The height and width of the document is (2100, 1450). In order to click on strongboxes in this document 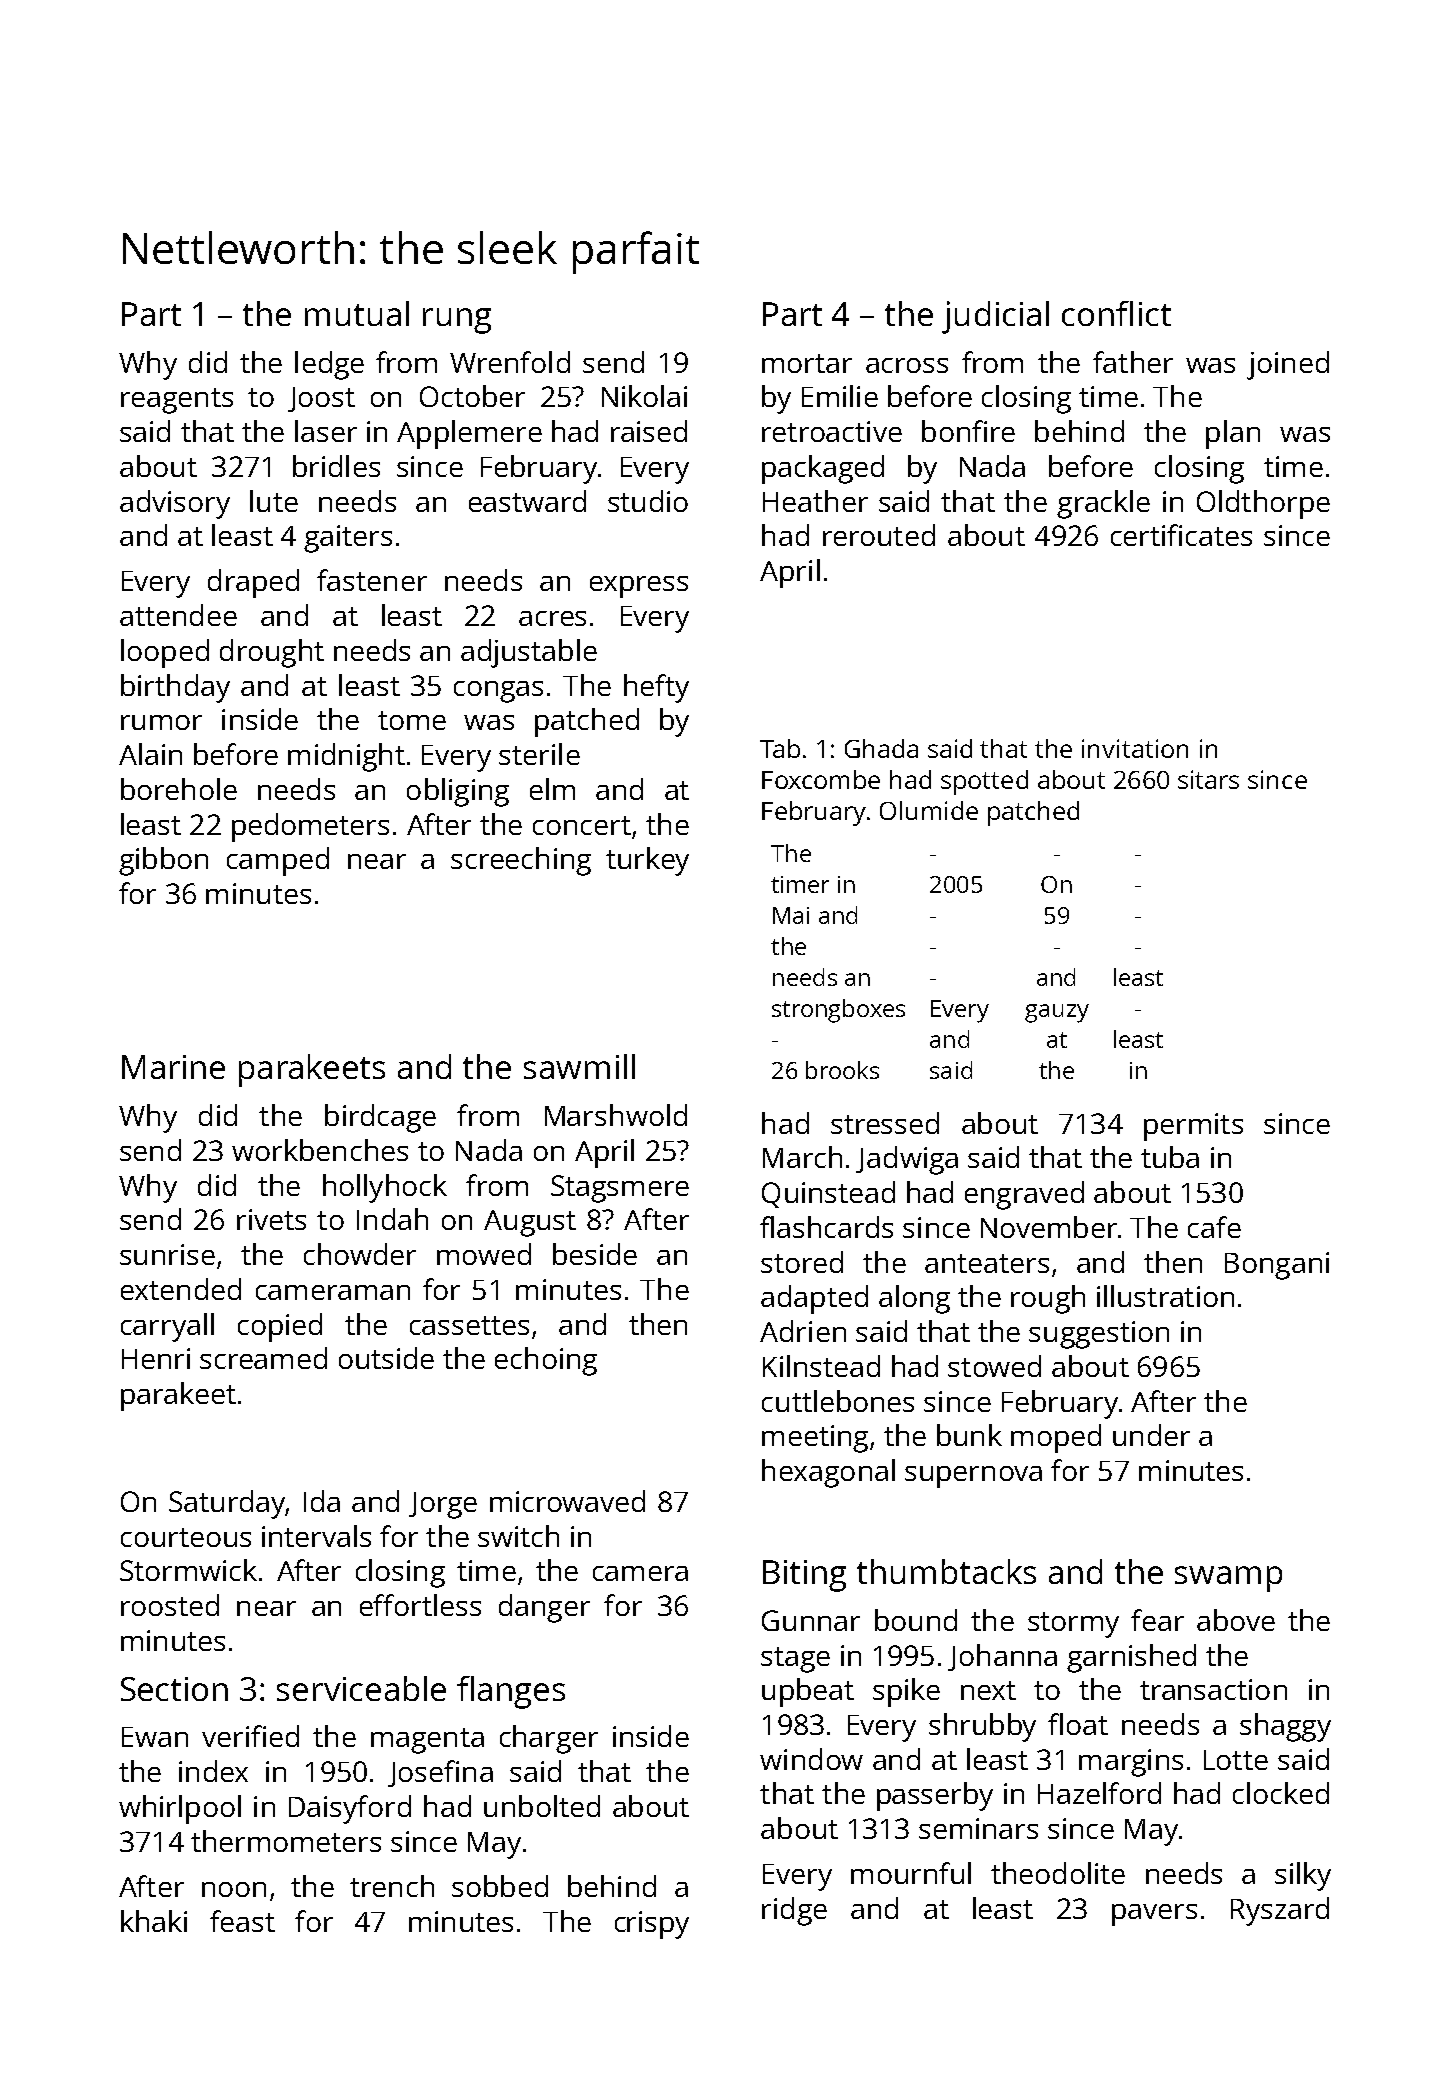, I will do `click(838, 1011)`.
